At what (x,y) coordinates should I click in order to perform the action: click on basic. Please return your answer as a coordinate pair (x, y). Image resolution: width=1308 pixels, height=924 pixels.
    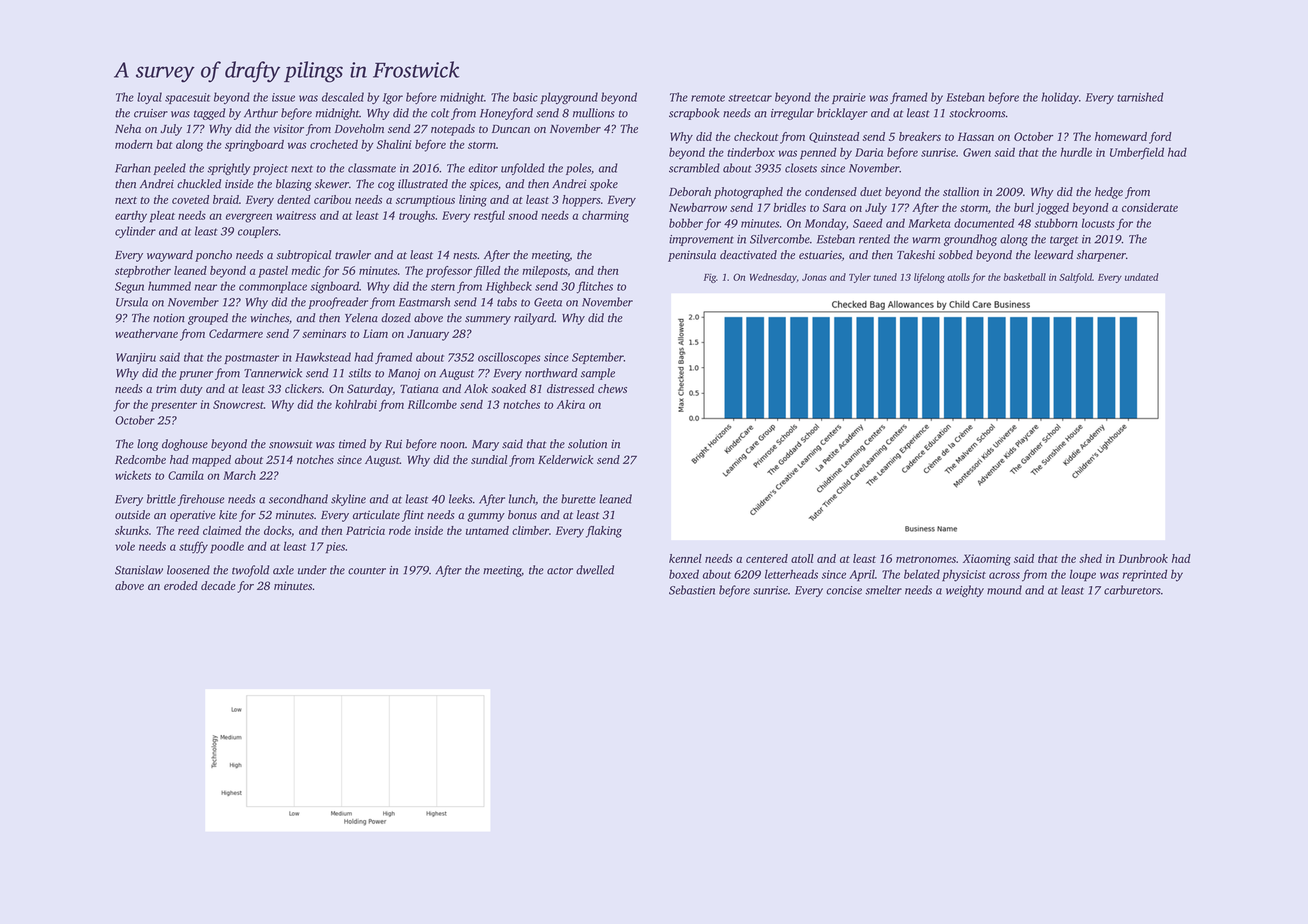
    Looking at the image, I should click on (525, 97).
